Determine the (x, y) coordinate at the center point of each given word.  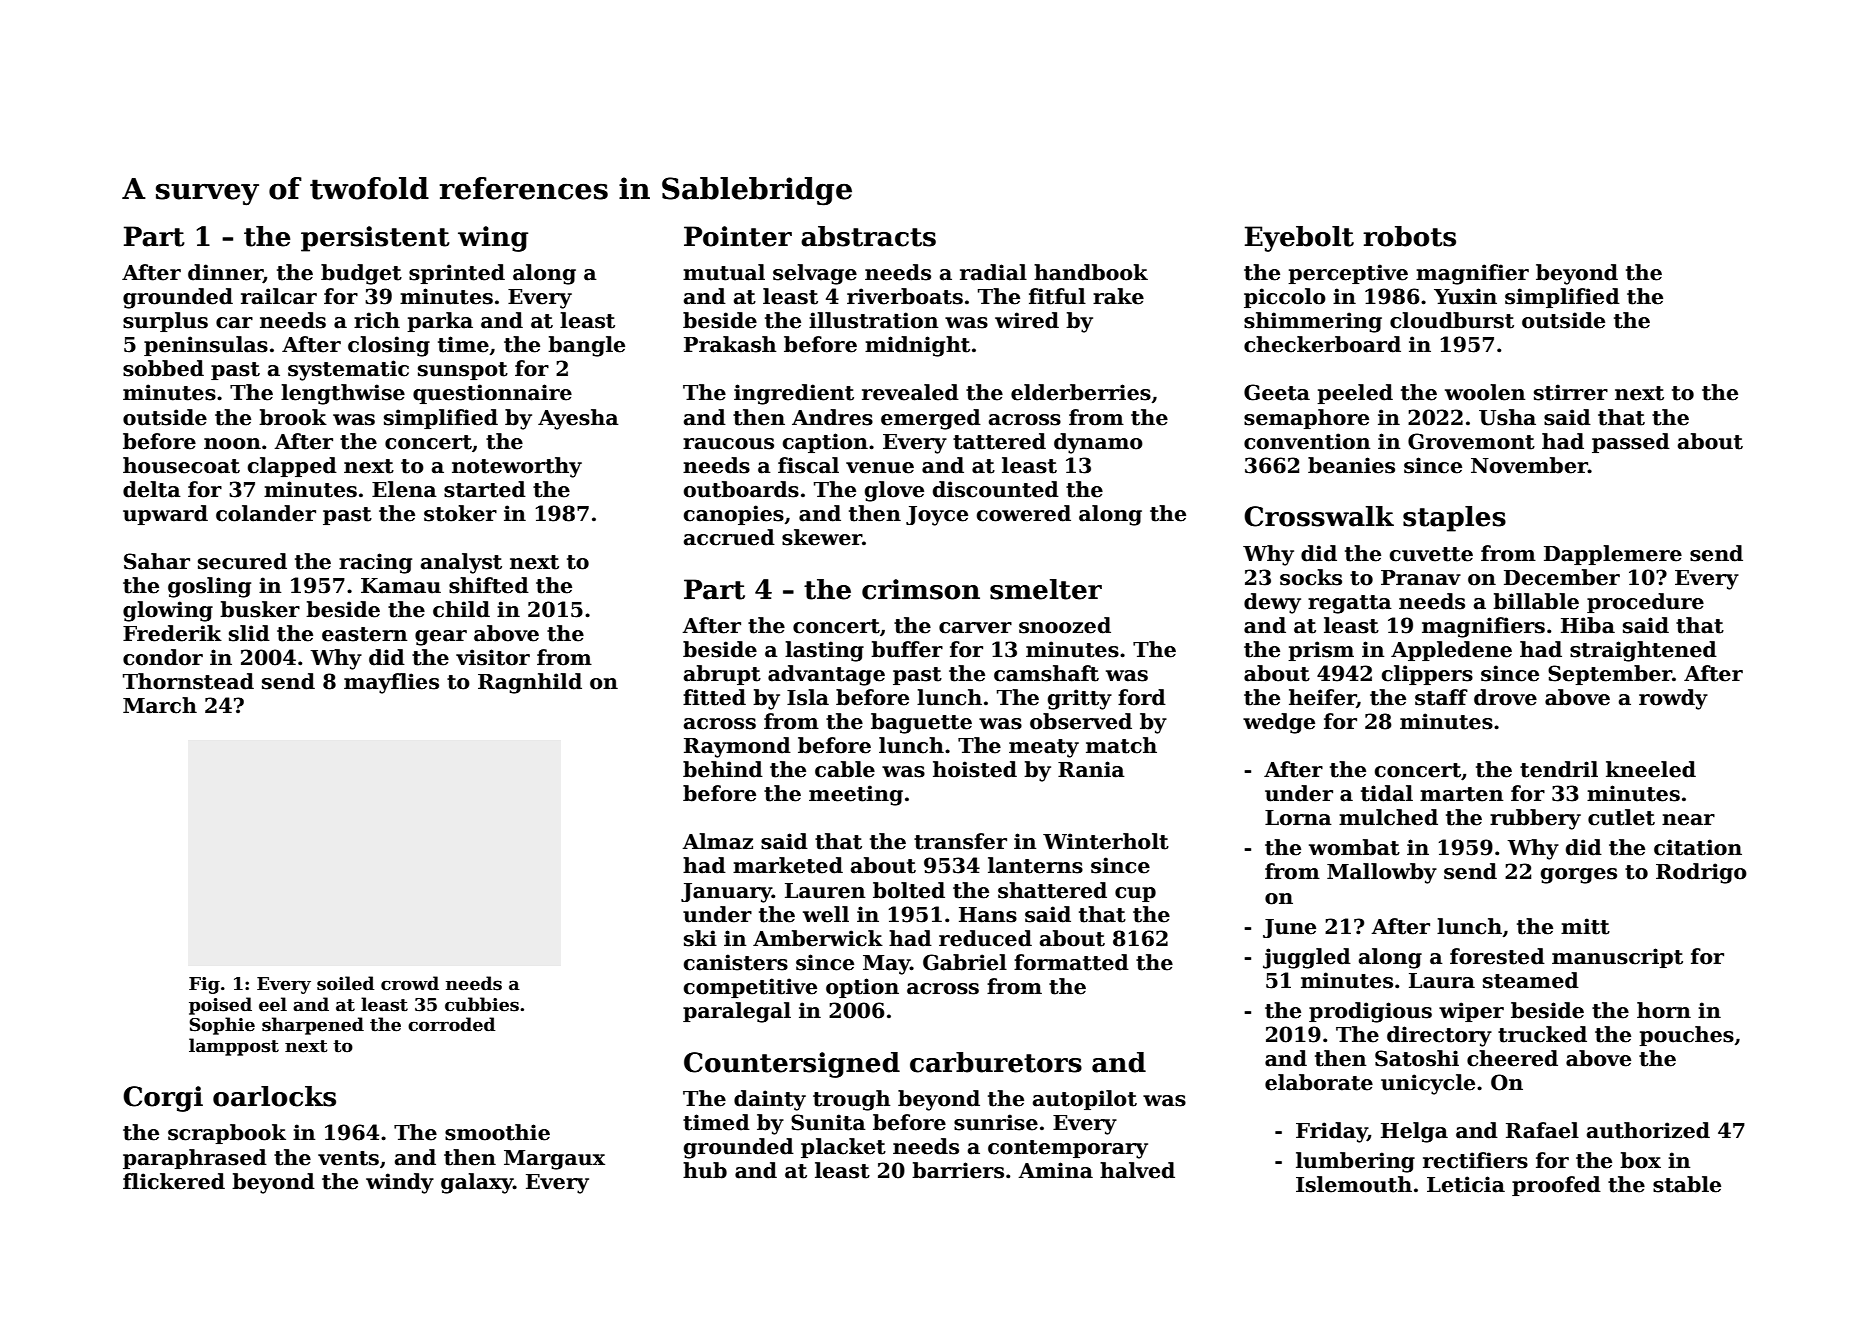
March (160, 705)
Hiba (1588, 625)
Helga (1414, 1132)
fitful (1057, 296)
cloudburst (1452, 320)
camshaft (1046, 673)
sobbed (163, 368)
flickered (174, 1181)
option (862, 988)
